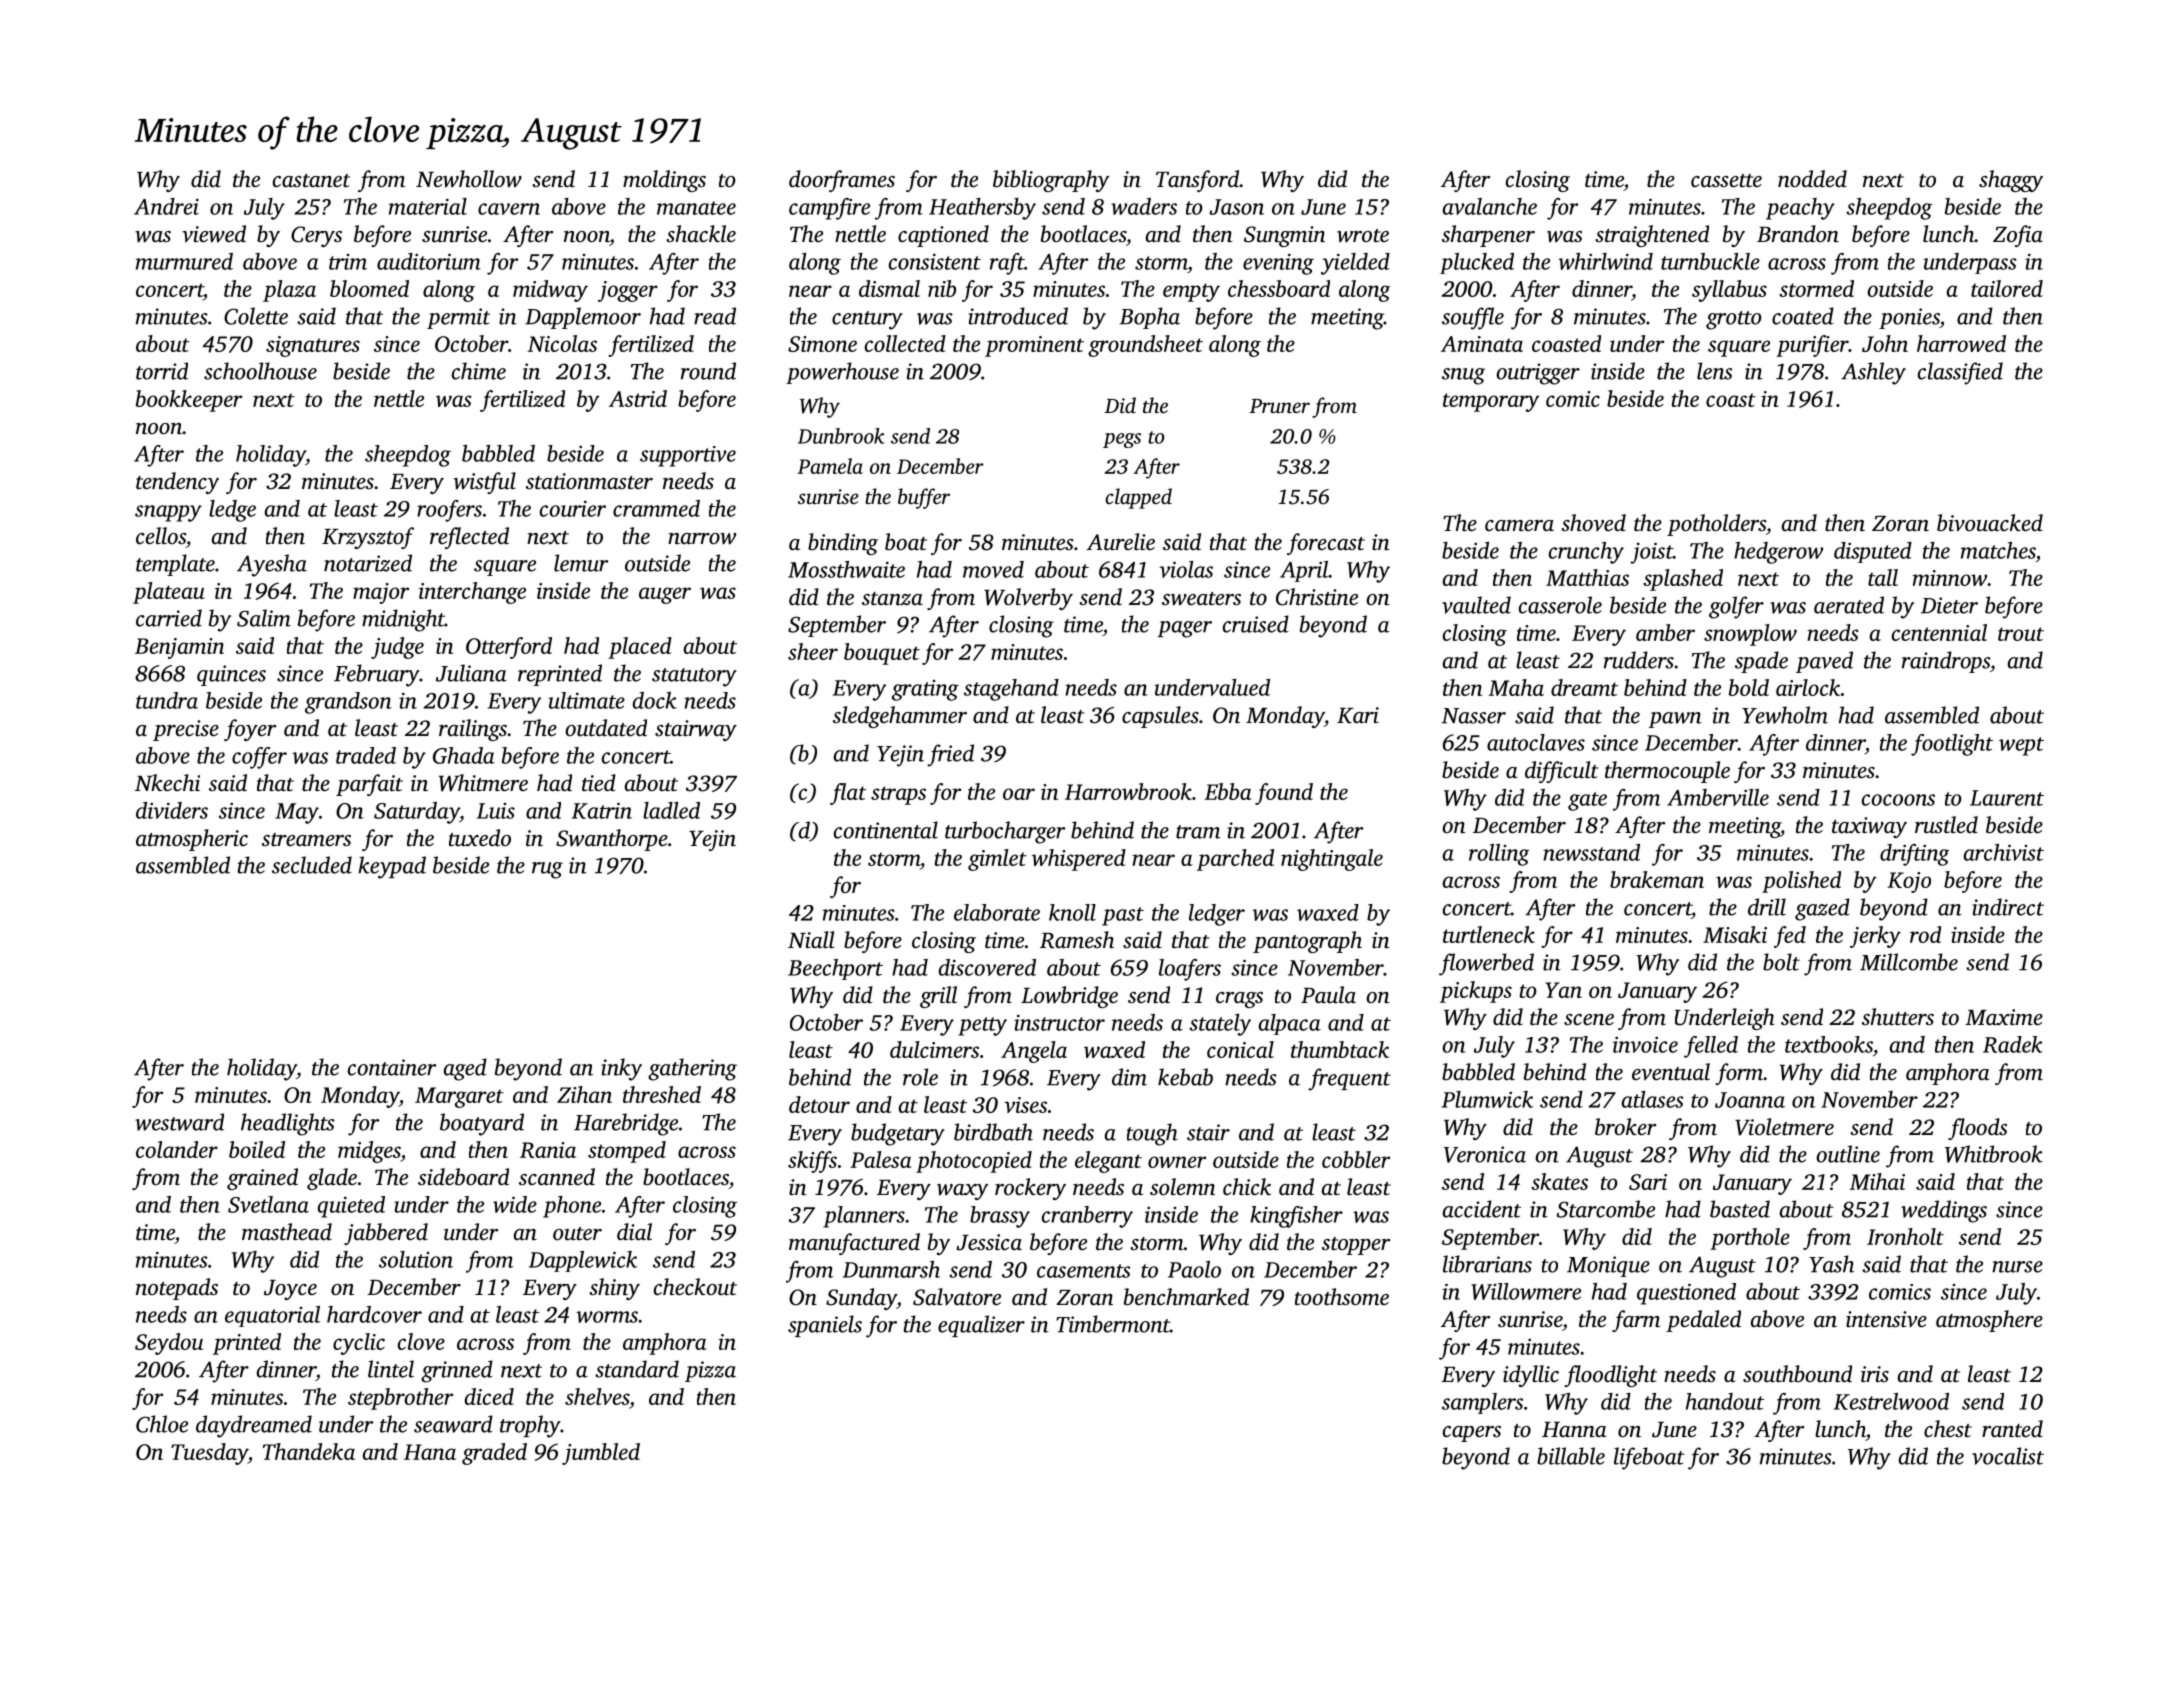  I want to click on pantograph, so click(1307, 942).
